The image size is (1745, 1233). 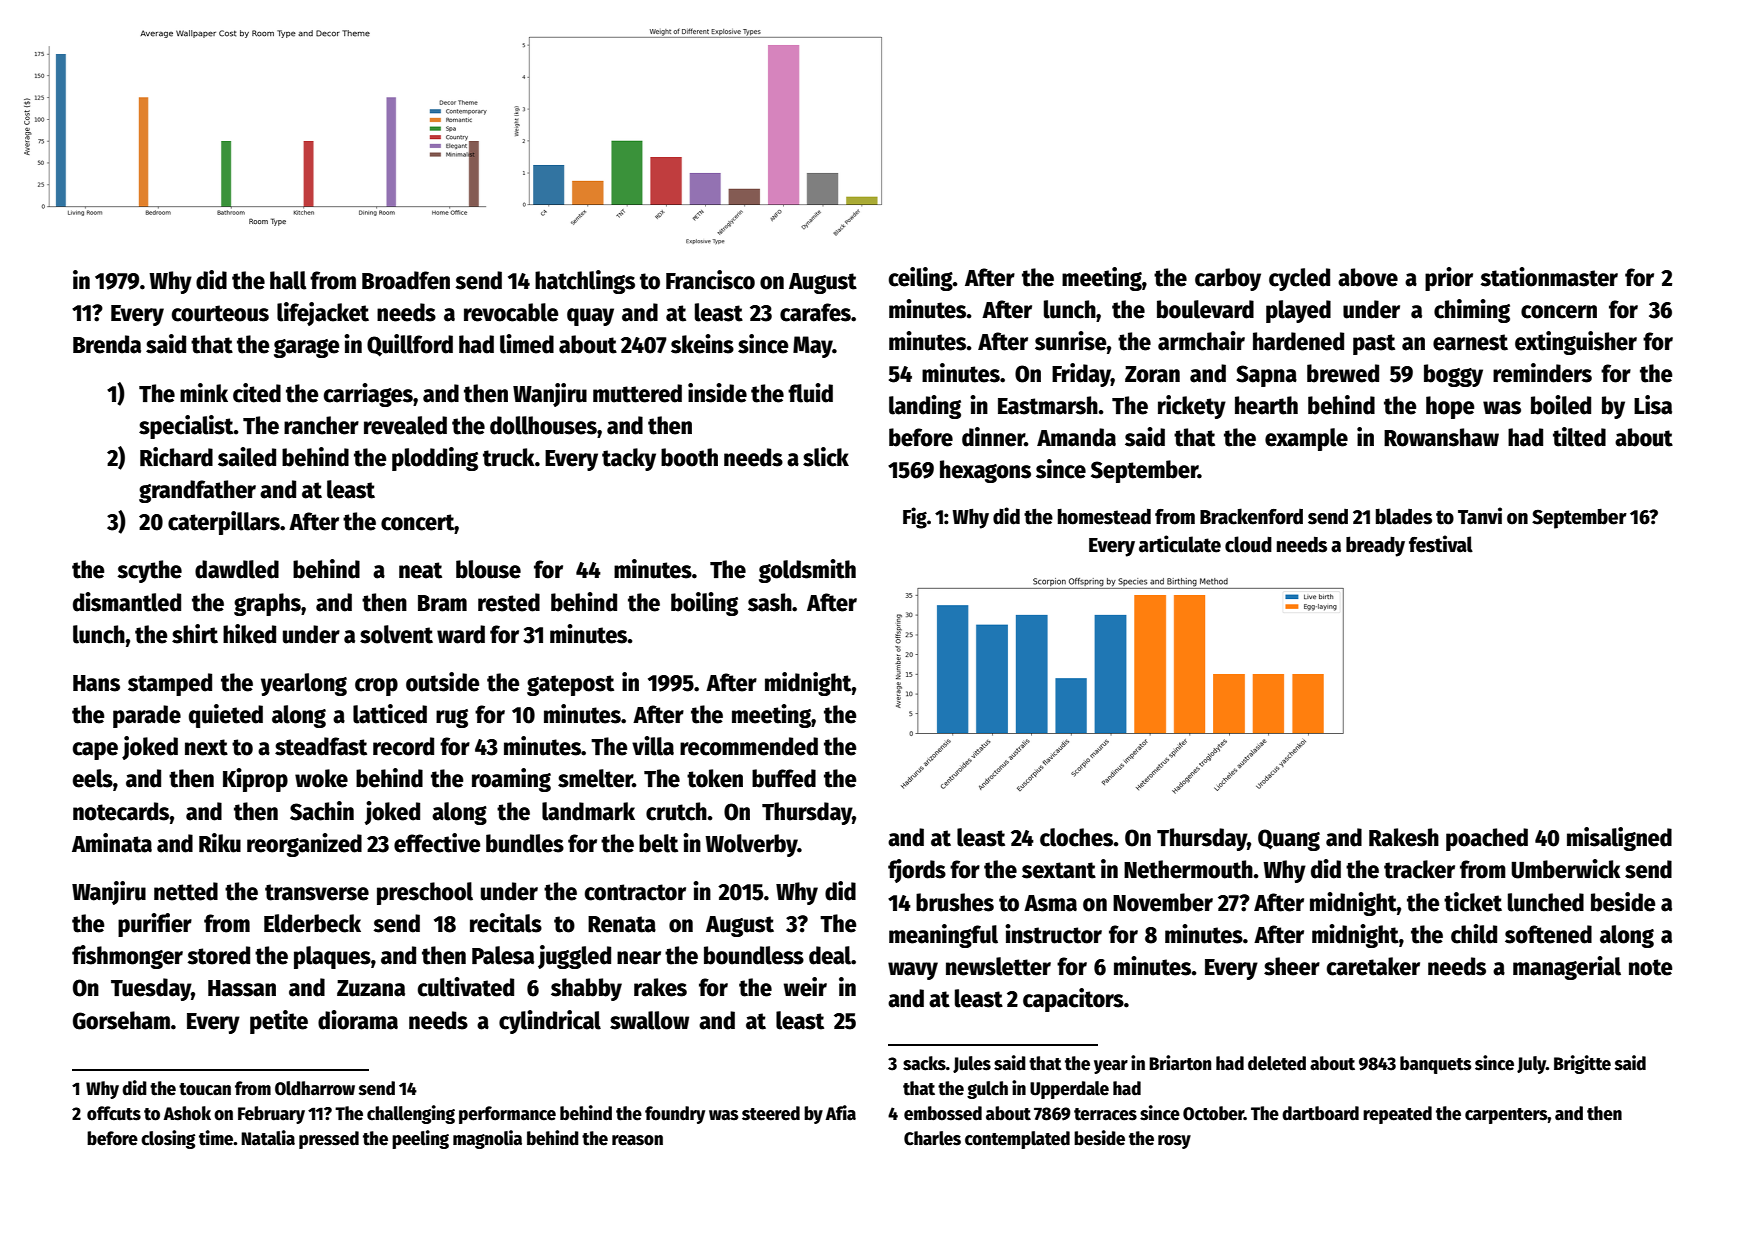 I want to click on above, so click(x=1368, y=277).
